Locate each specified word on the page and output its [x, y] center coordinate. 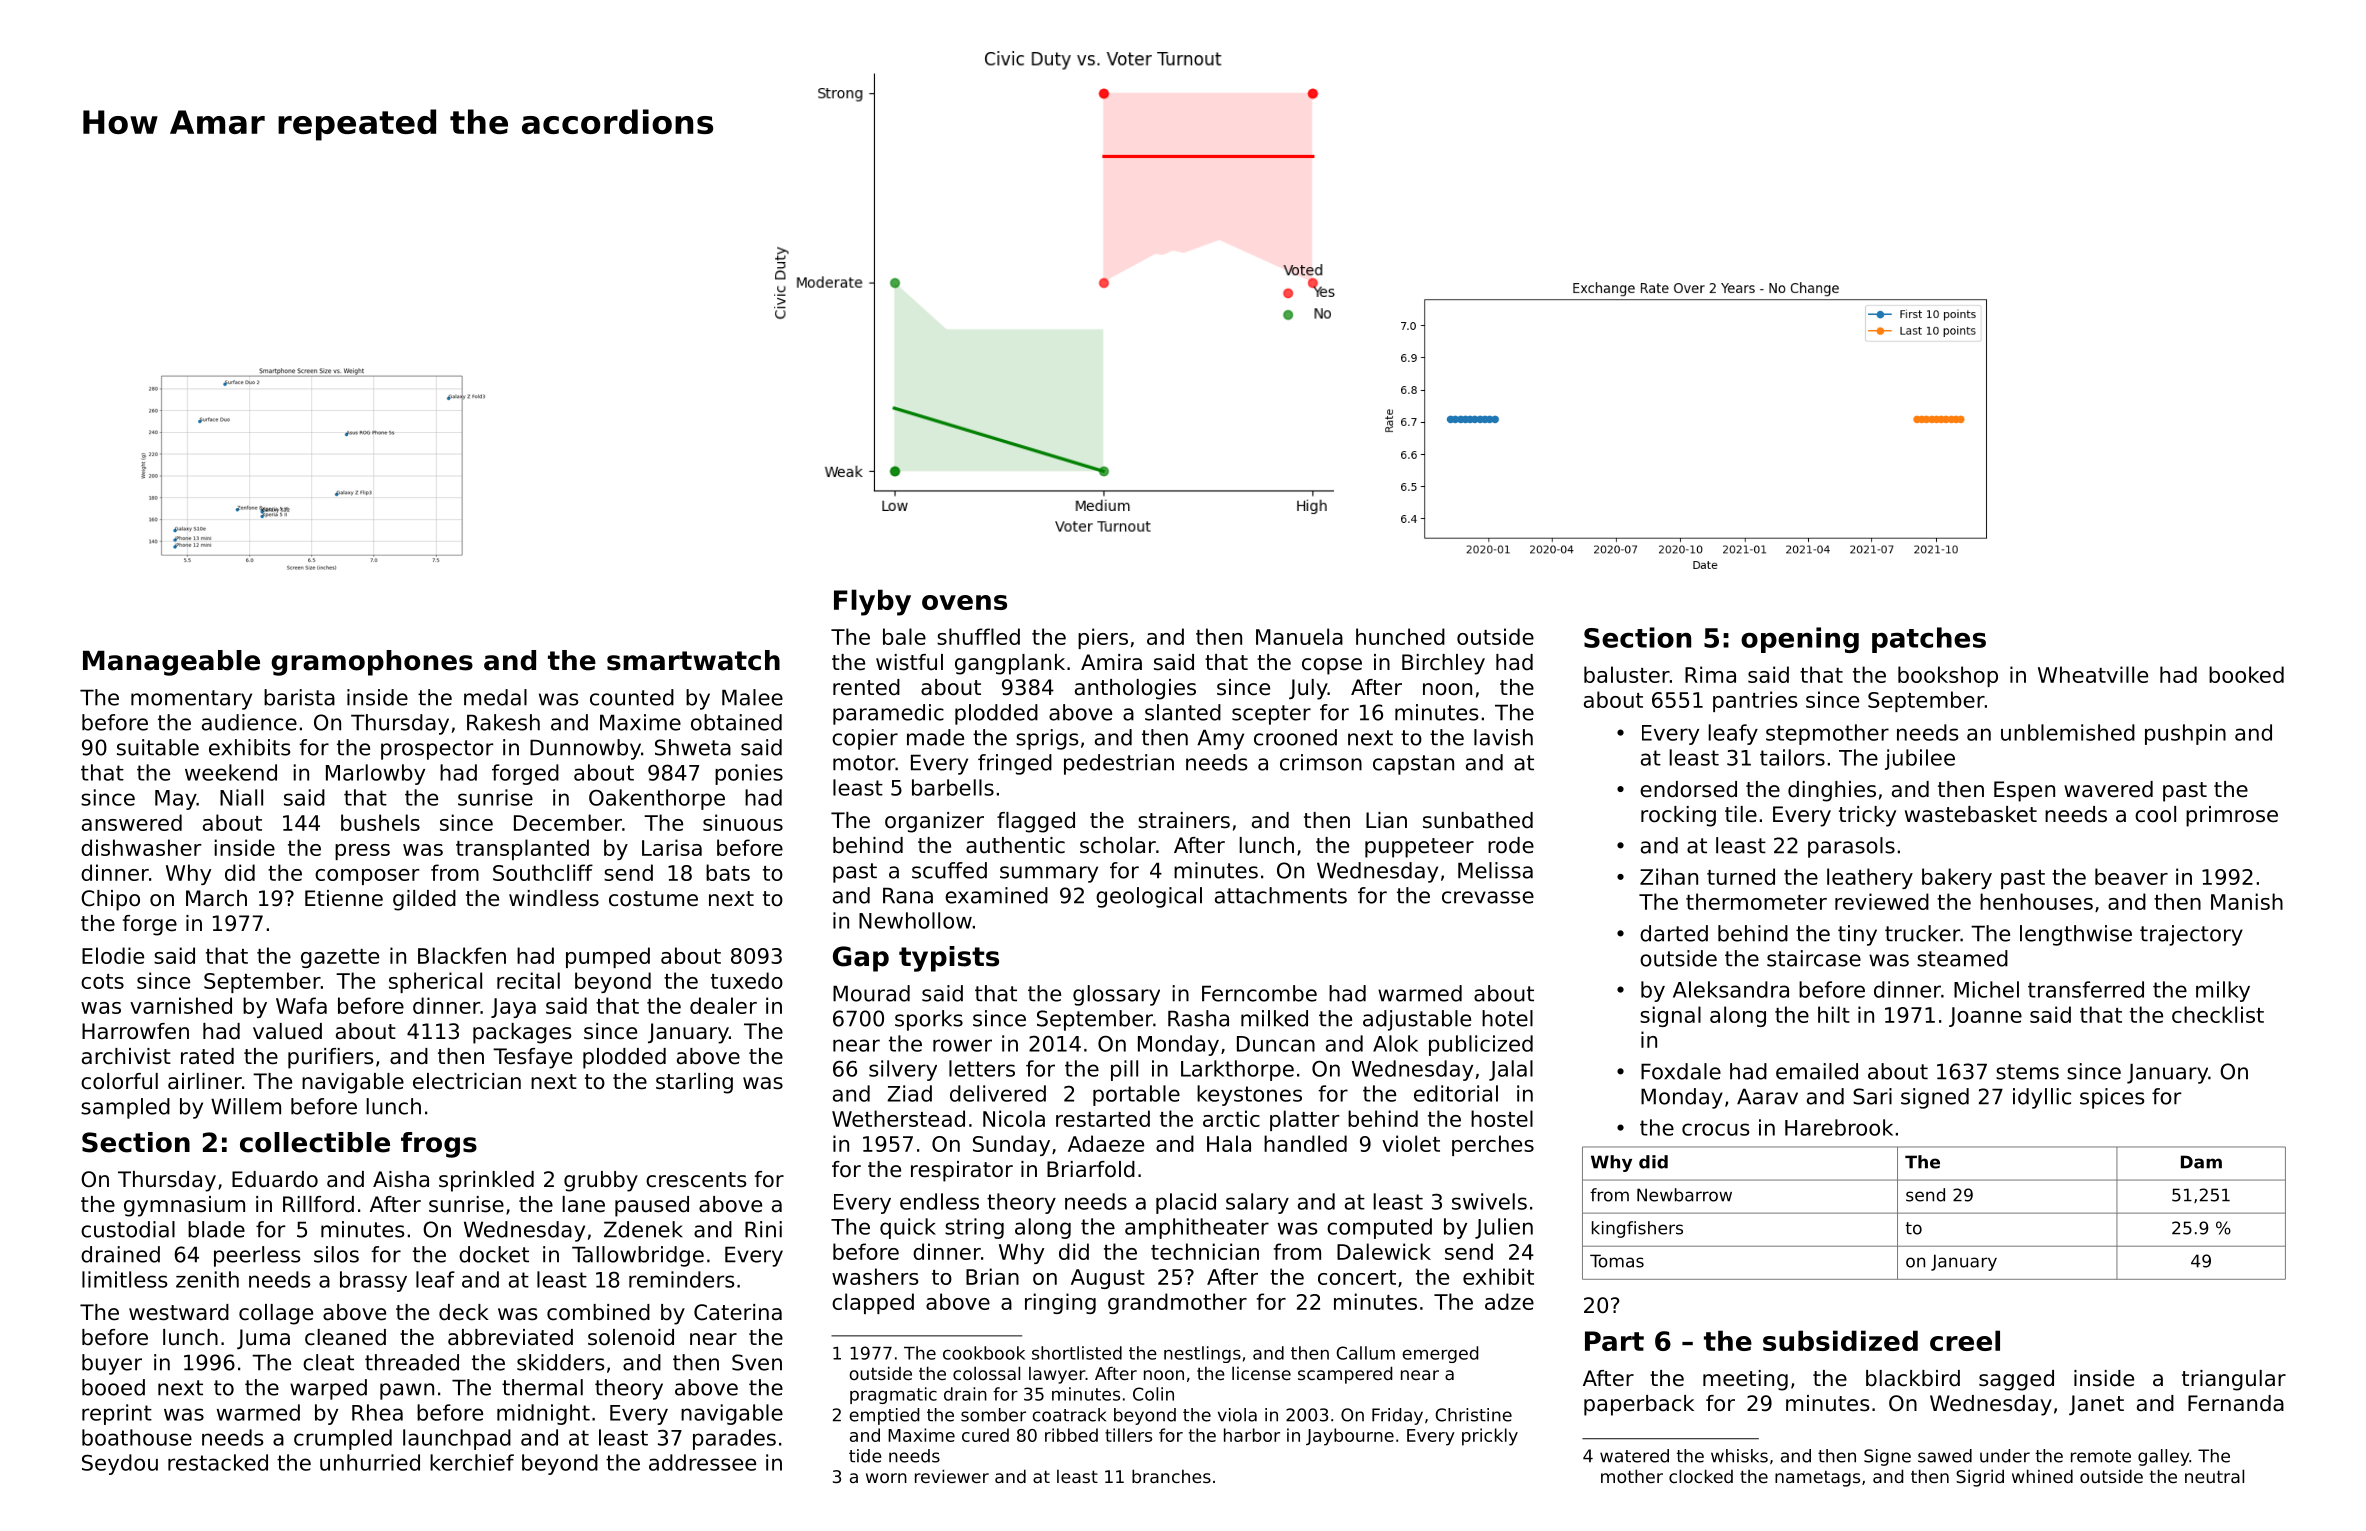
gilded [424, 900]
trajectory [2191, 935]
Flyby [872, 602]
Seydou [120, 1464]
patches [1929, 640]
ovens [964, 602]
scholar [1118, 845]
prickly [1490, 1437]
